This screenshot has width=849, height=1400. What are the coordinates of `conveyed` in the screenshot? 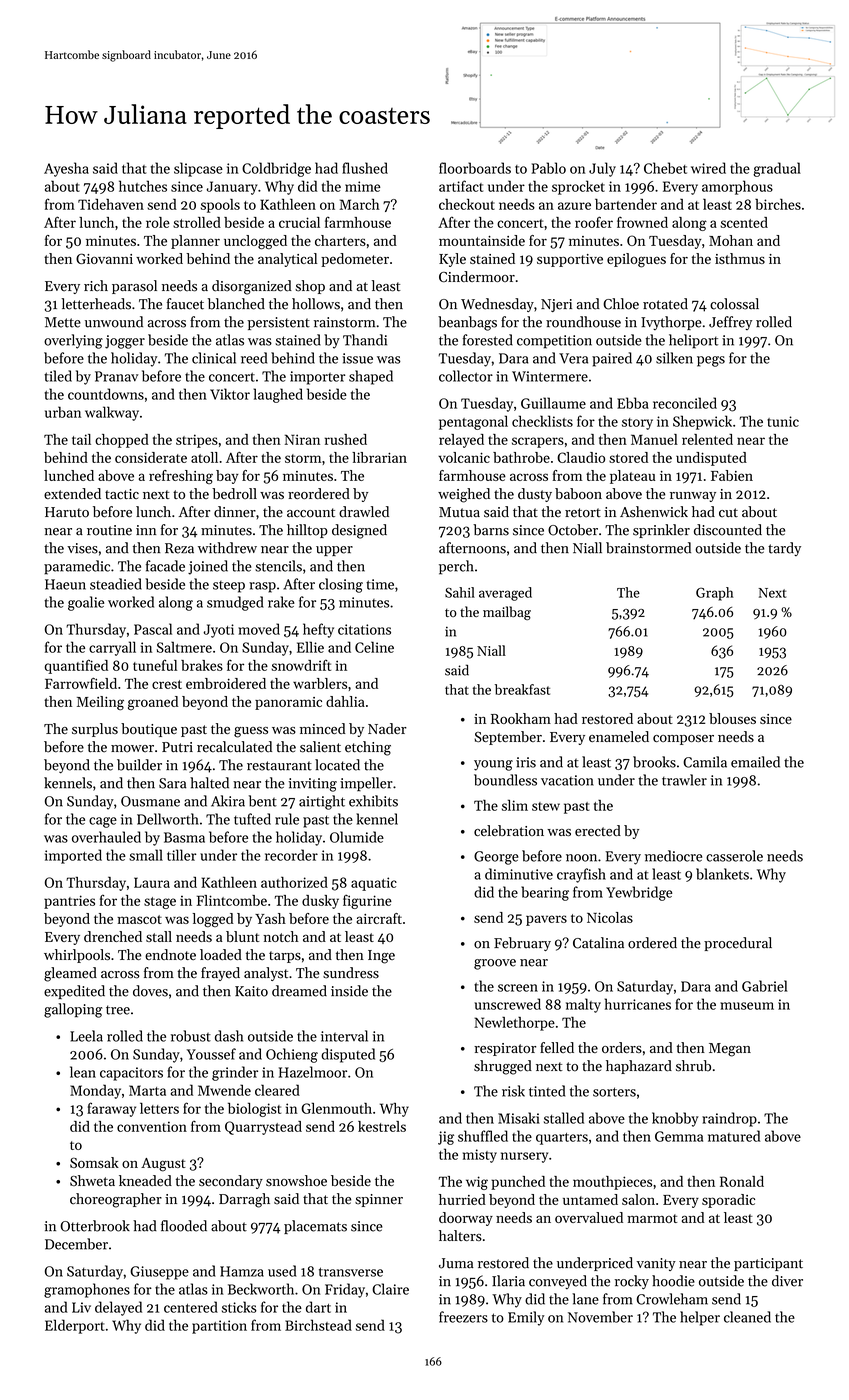 It's located at (558, 1282).
